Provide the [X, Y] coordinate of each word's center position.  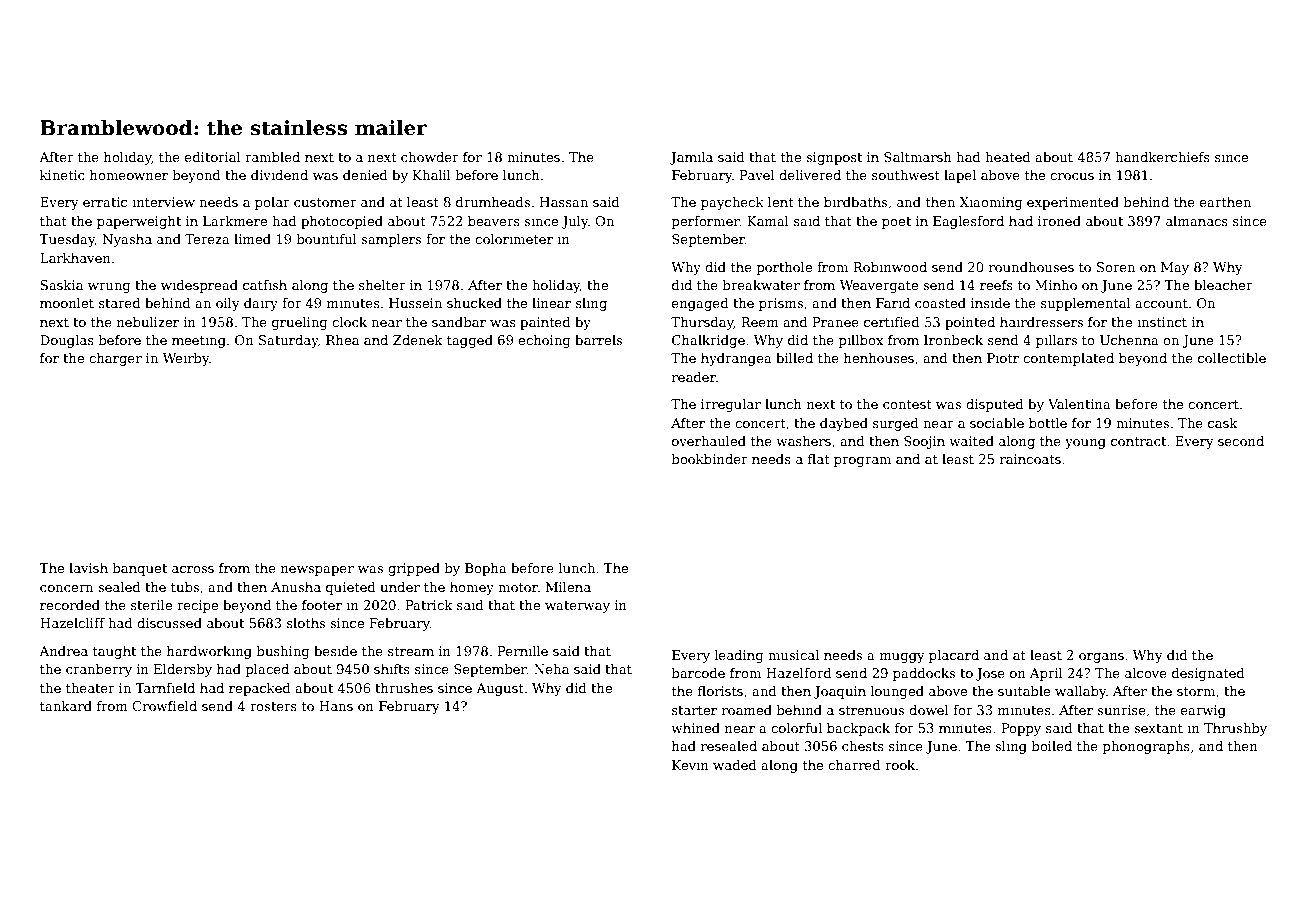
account [1161, 303]
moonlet [67, 303]
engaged [700, 304]
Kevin [690, 765]
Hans [336, 706]
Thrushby [1235, 729]
